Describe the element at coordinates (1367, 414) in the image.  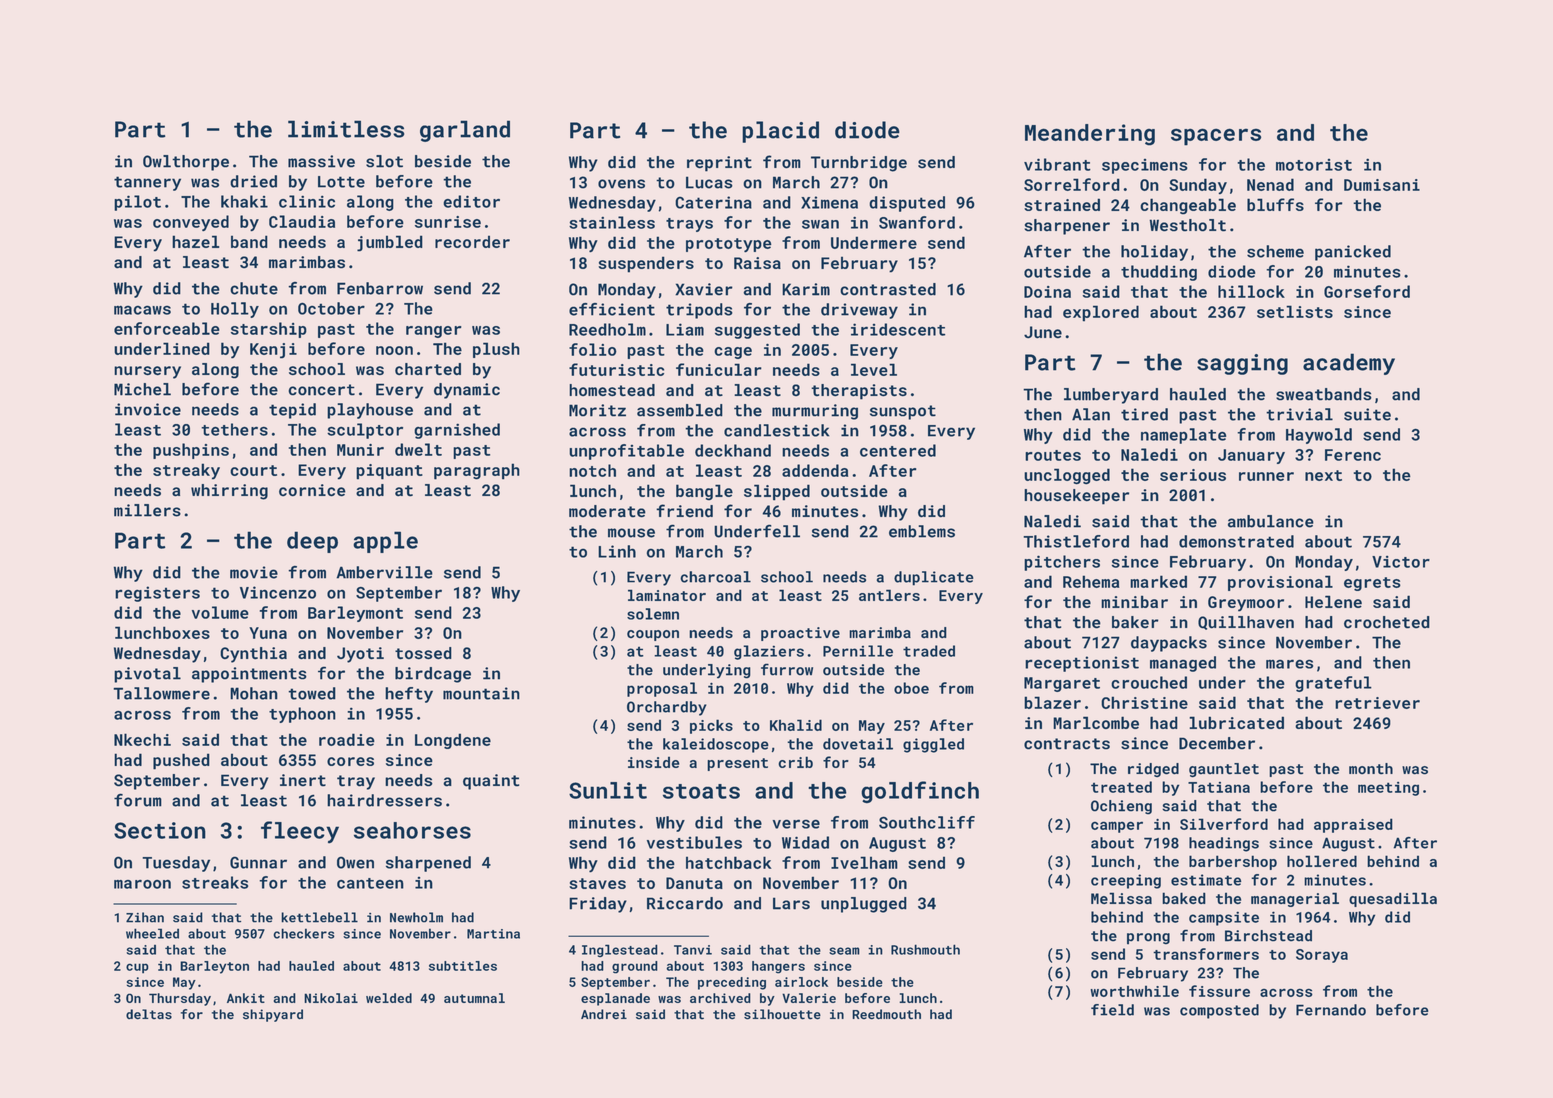
I see `suite` at that location.
